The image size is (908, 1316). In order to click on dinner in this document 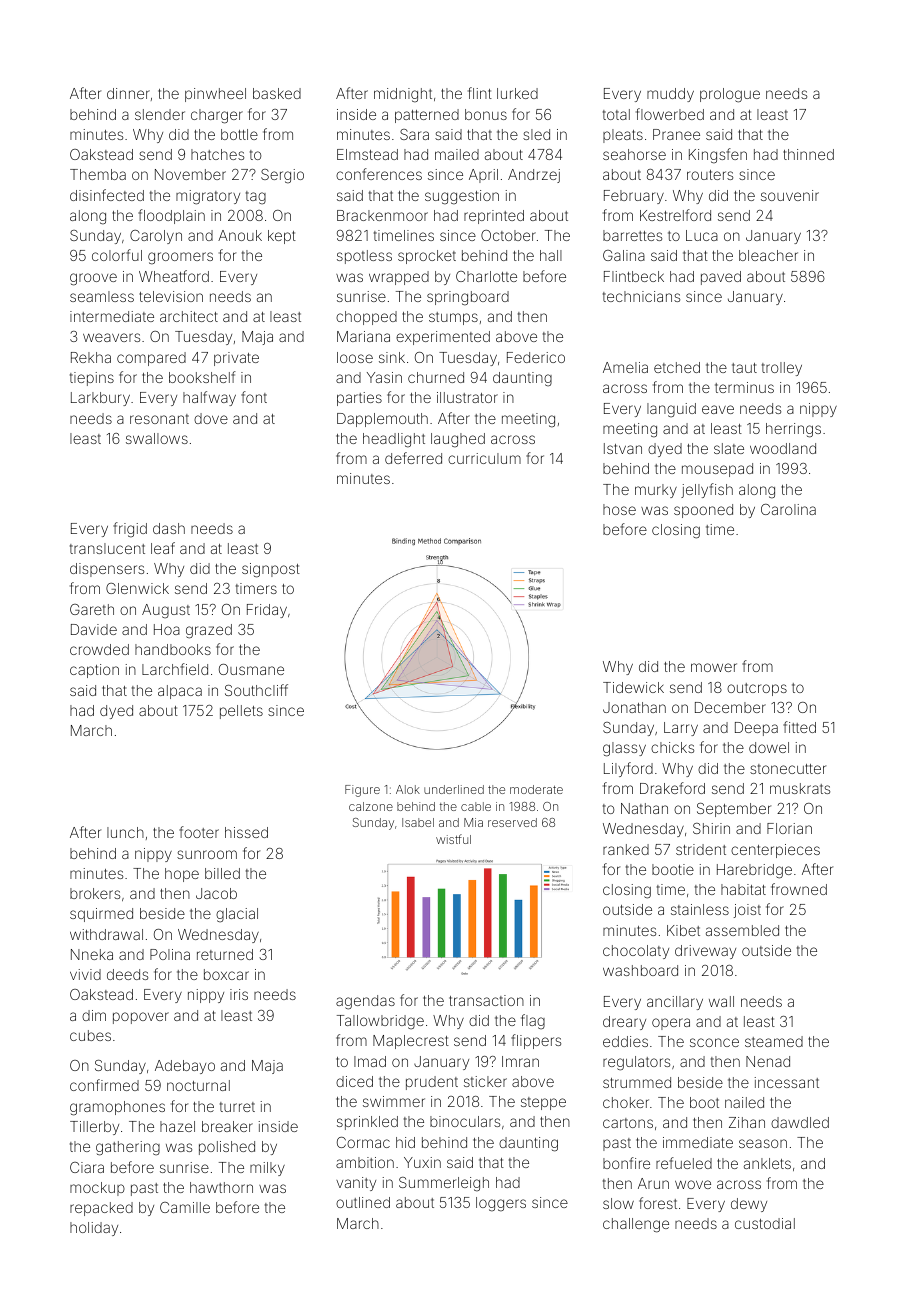, I will do `click(128, 93)`.
